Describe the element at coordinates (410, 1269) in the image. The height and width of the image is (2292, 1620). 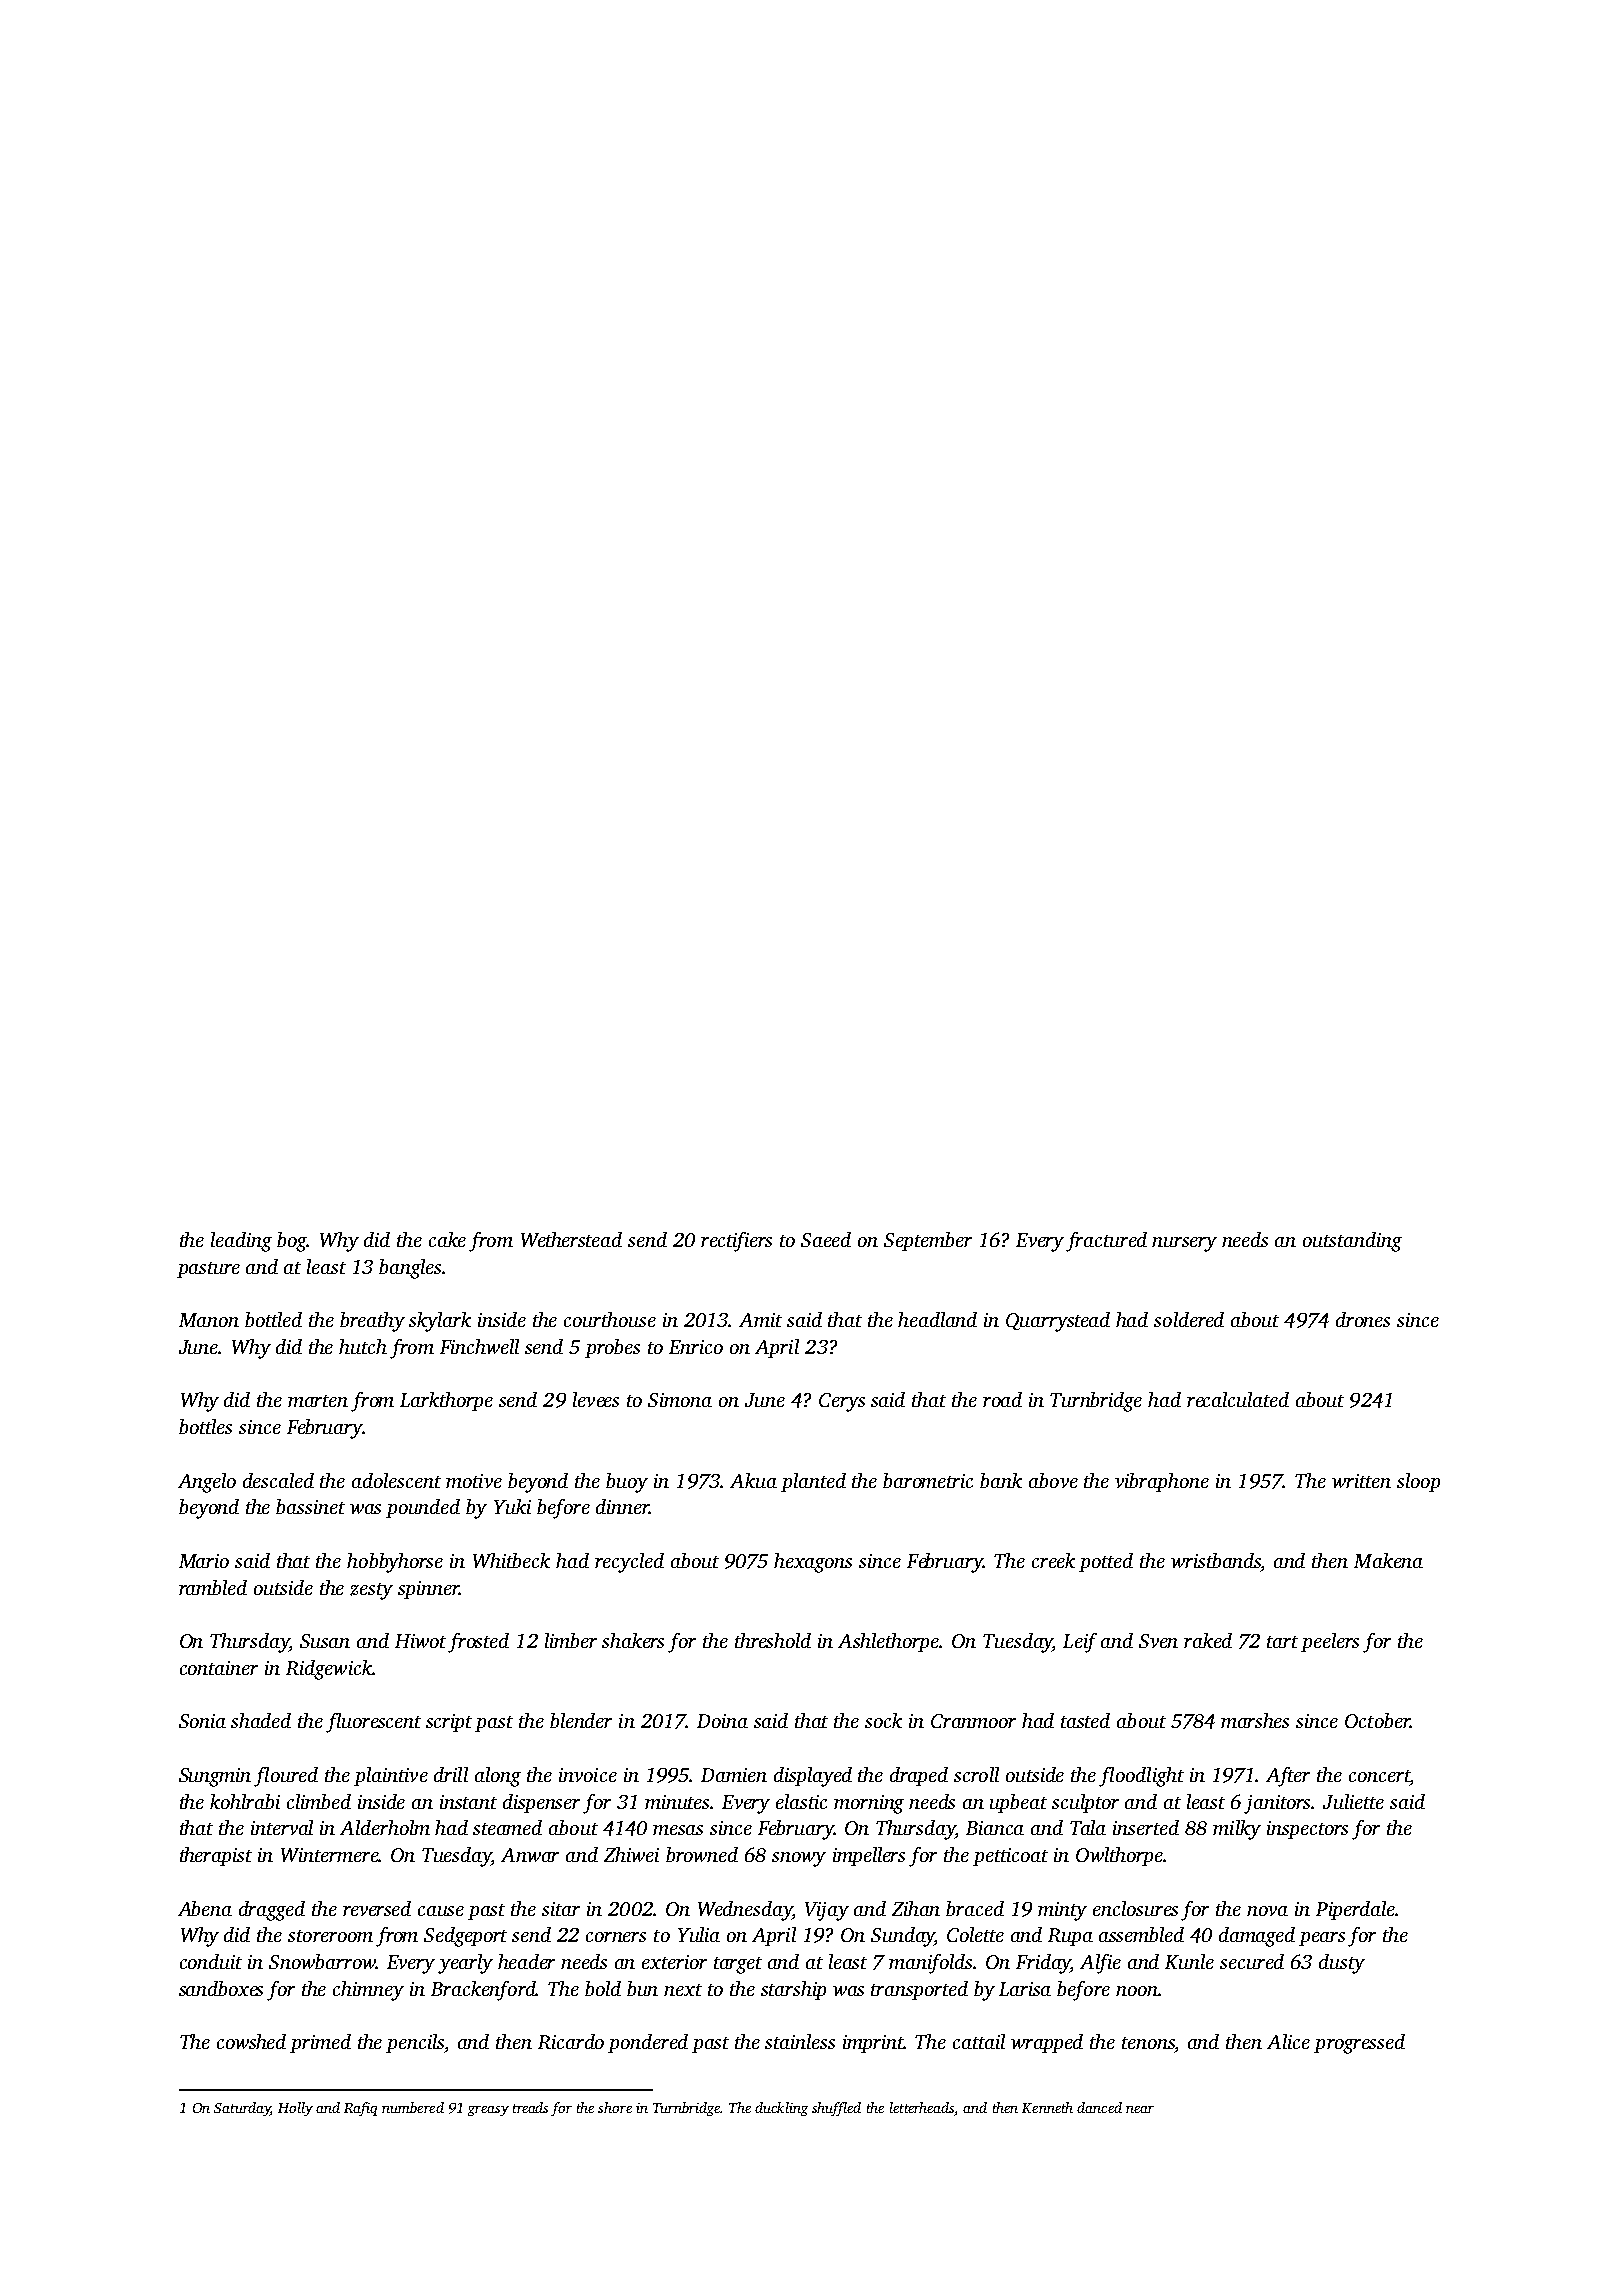
I see `bangles` at that location.
